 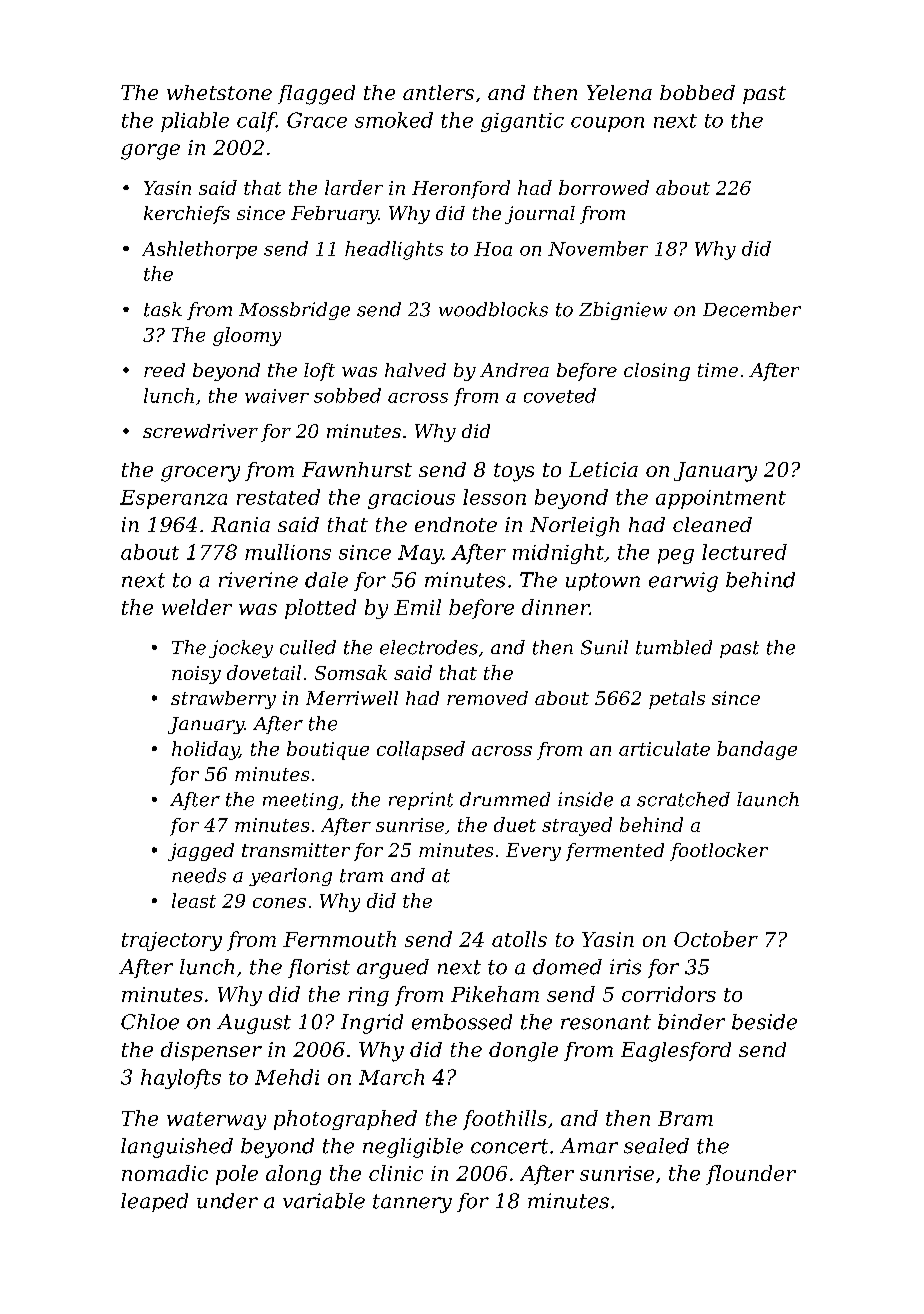 I want to click on Yelena, so click(x=619, y=92).
